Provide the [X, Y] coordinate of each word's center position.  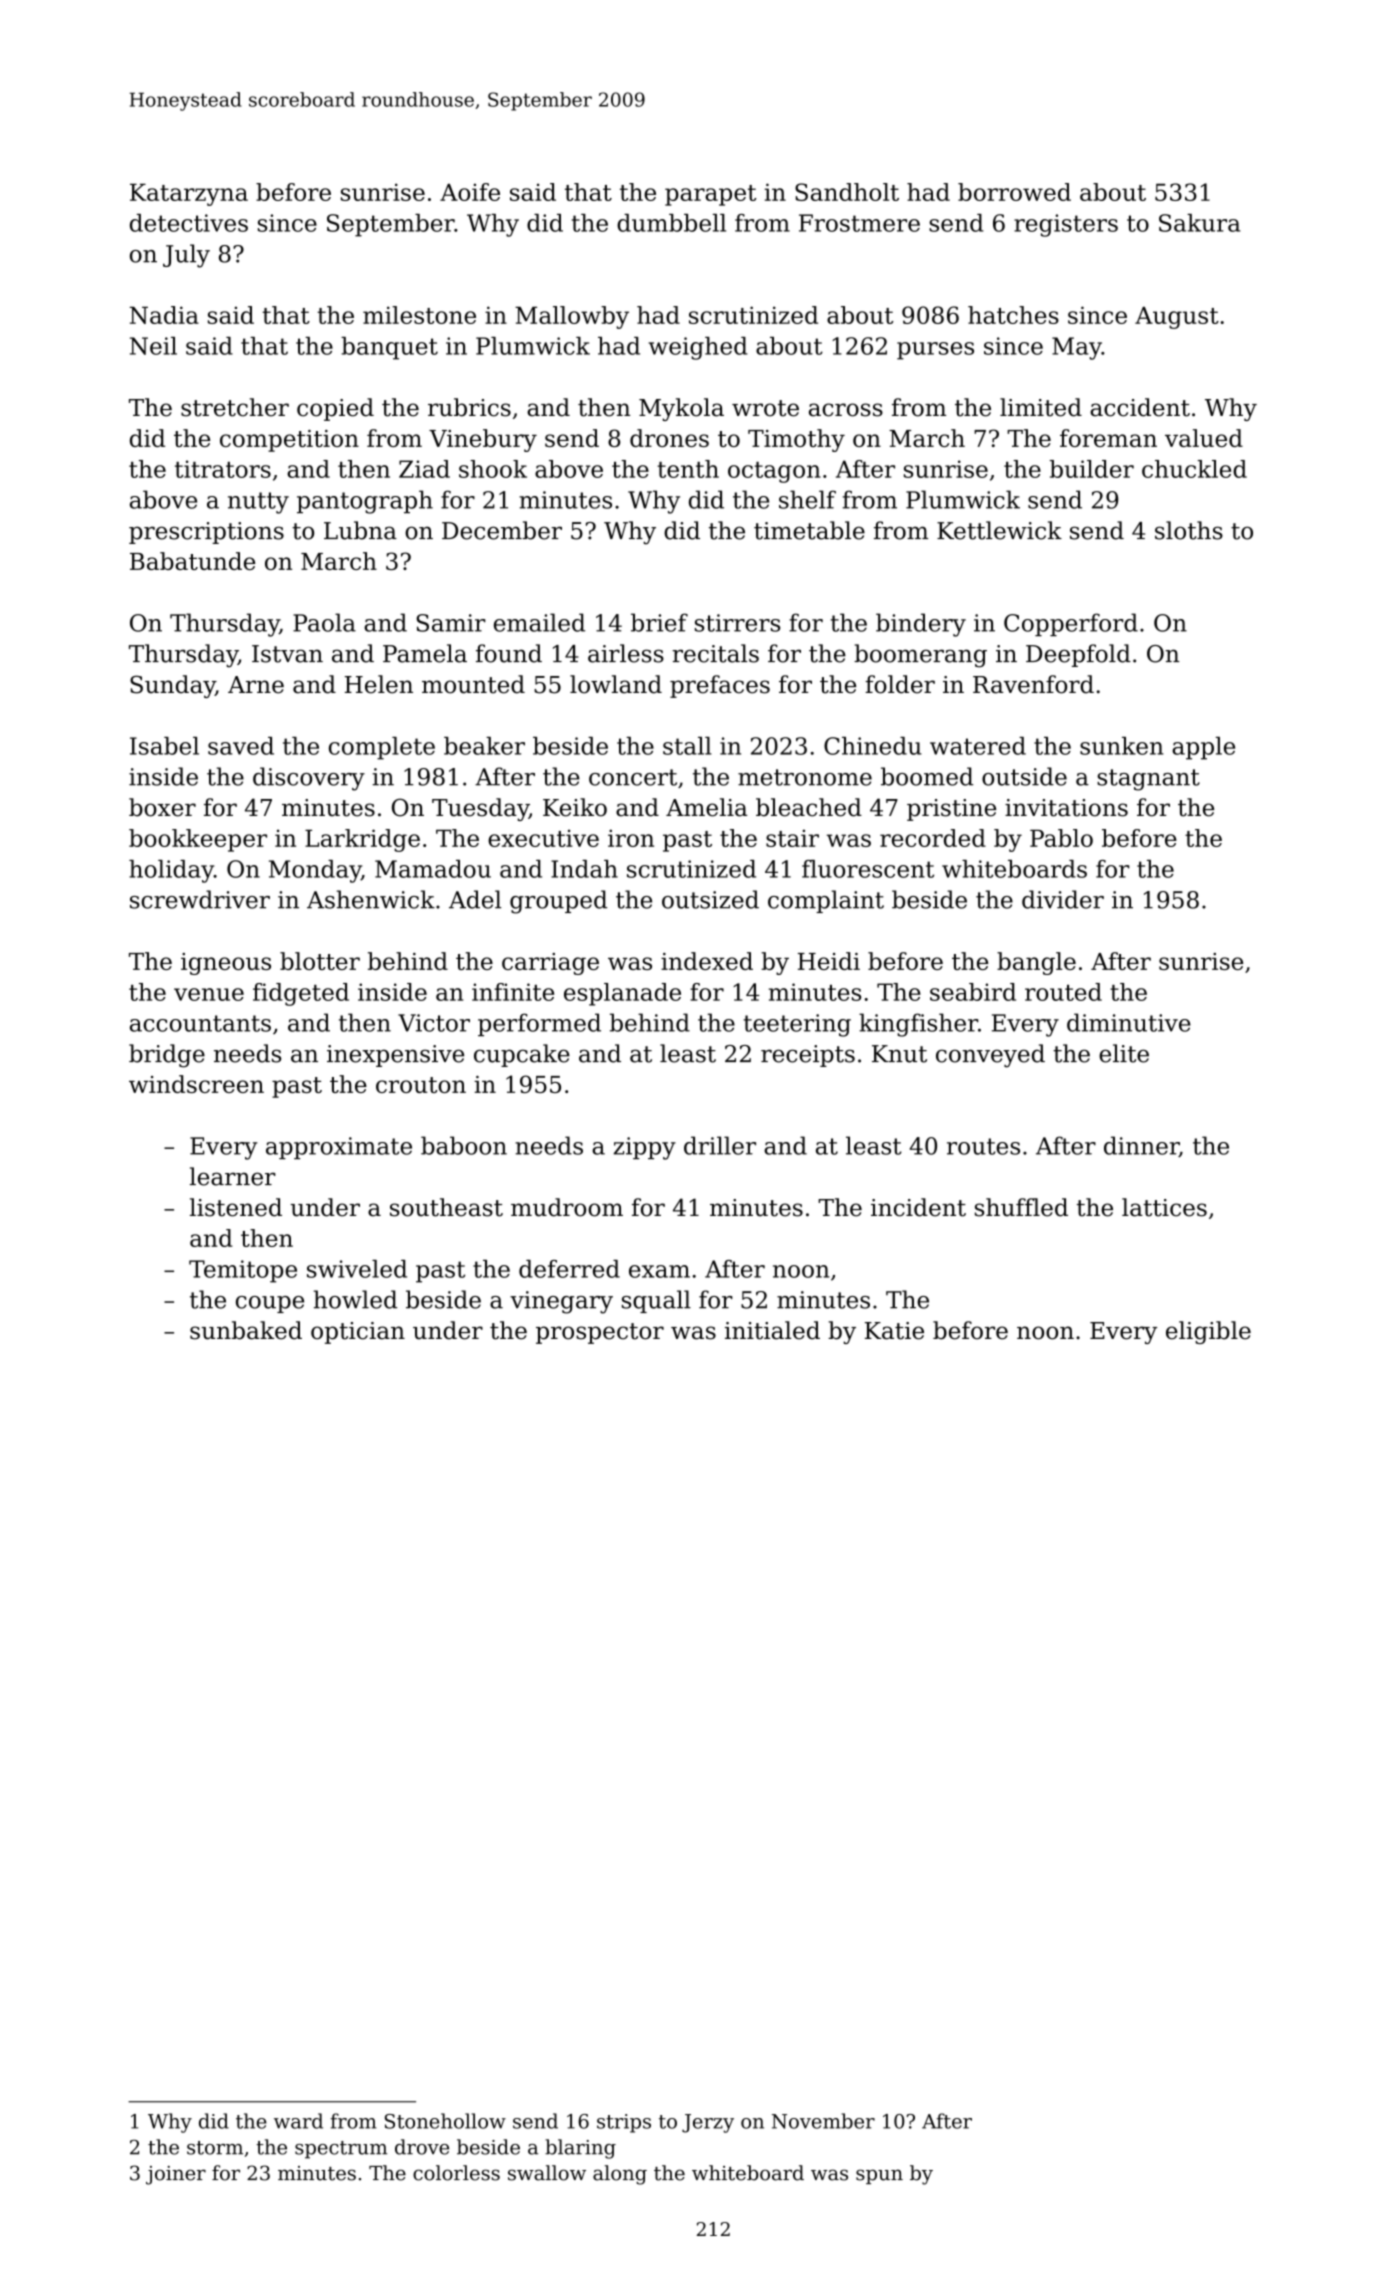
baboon [464, 1145]
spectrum [341, 2150]
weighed [698, 348]
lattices [1164, 1207]
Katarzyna [189, 195]
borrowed [1014, 192]
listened [236, 1207]
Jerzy [708, 2123]
